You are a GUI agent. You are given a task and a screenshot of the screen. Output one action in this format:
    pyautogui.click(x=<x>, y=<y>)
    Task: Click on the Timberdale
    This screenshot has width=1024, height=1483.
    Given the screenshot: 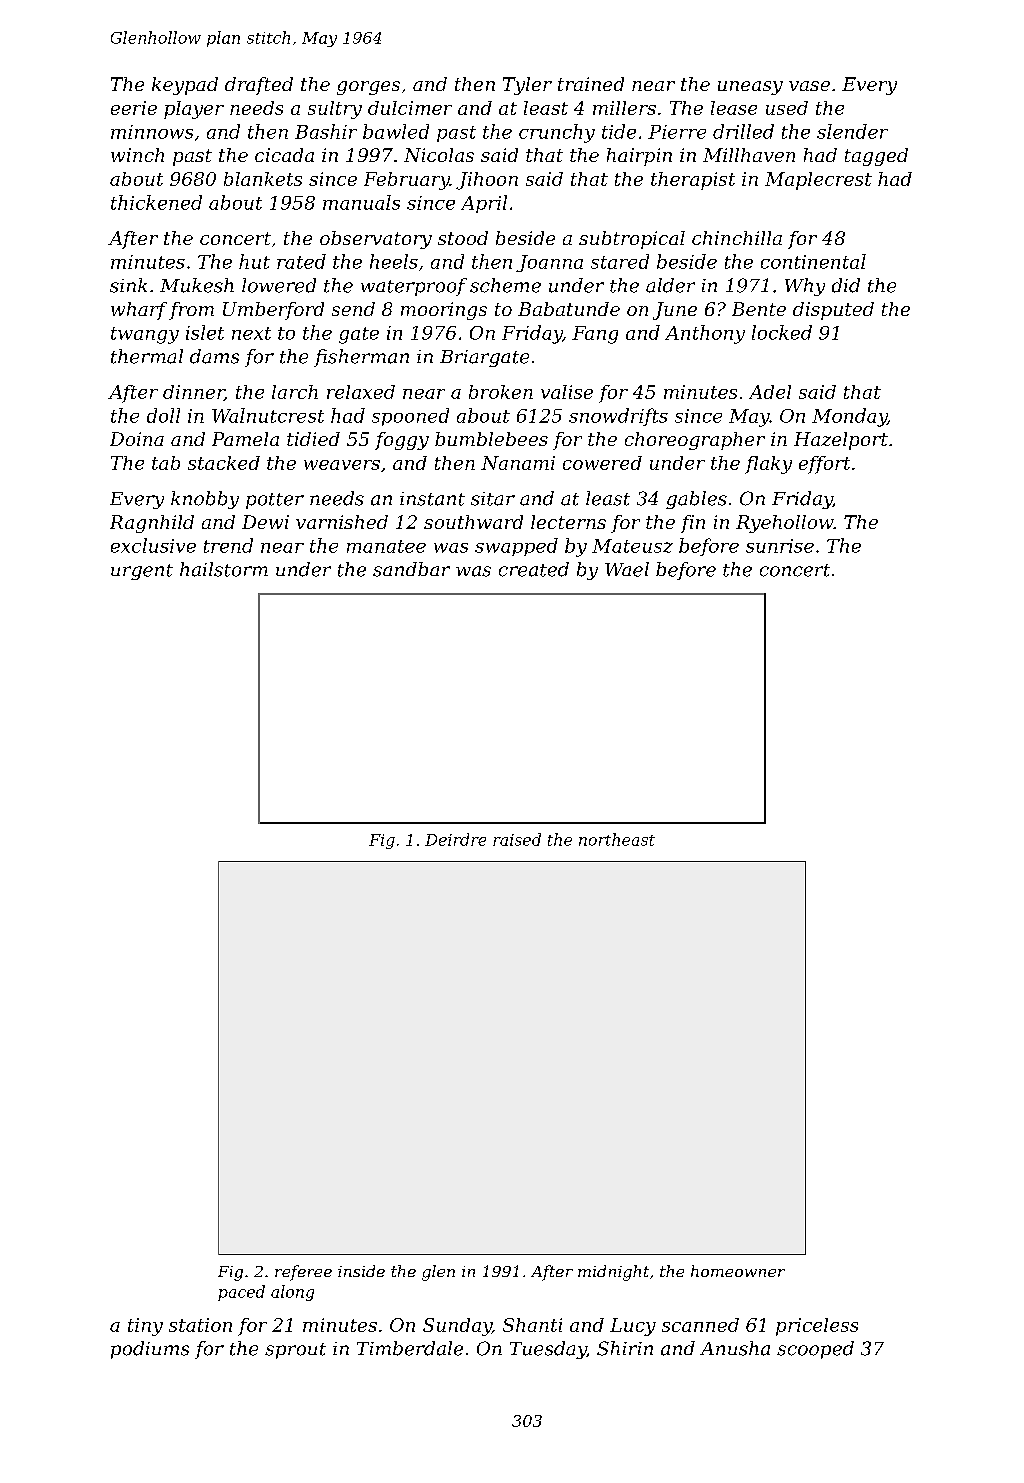 What is the action you would take?
    pyautogui.click(x=410, y=1348)
